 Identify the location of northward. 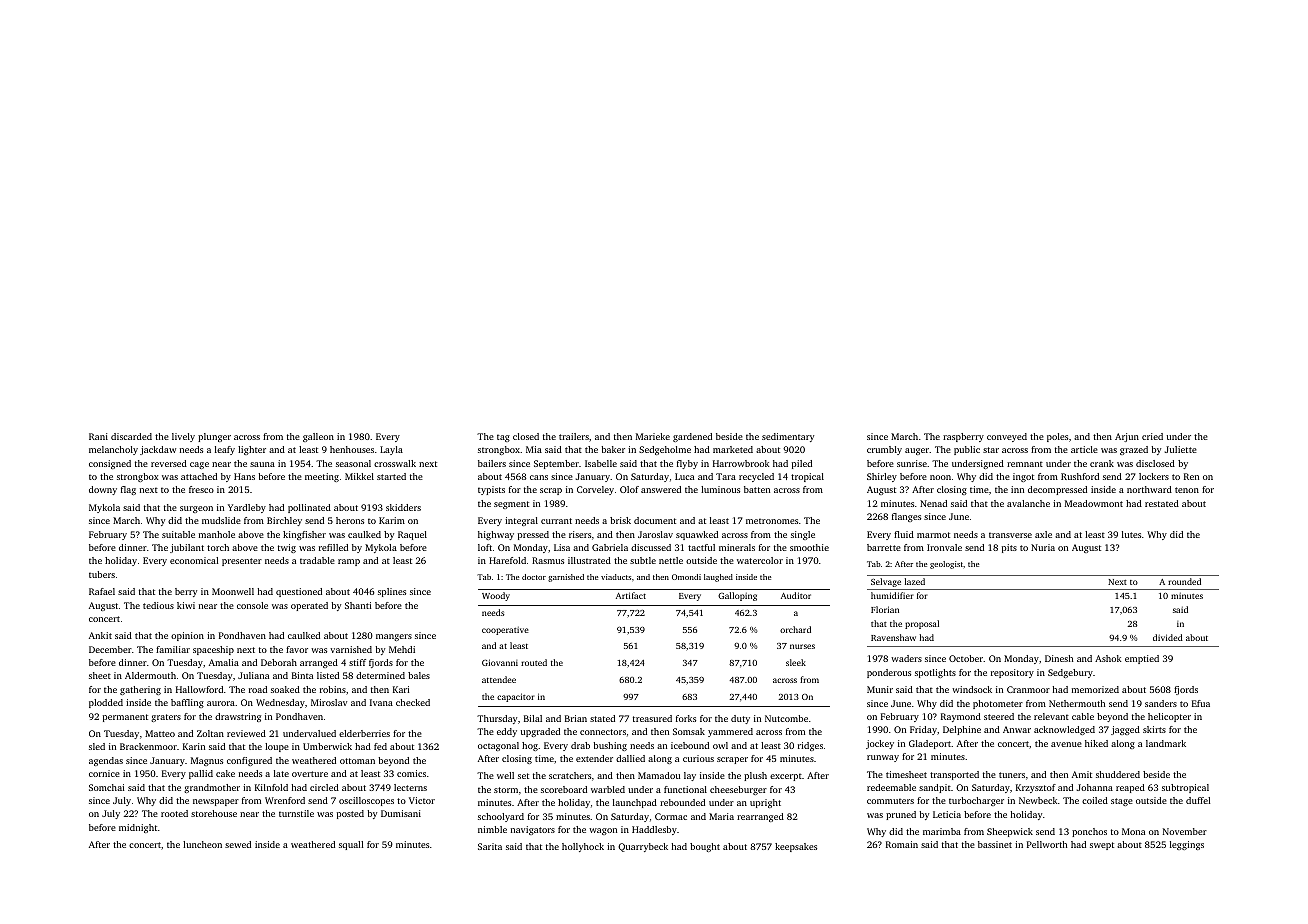
(1149, 489).
